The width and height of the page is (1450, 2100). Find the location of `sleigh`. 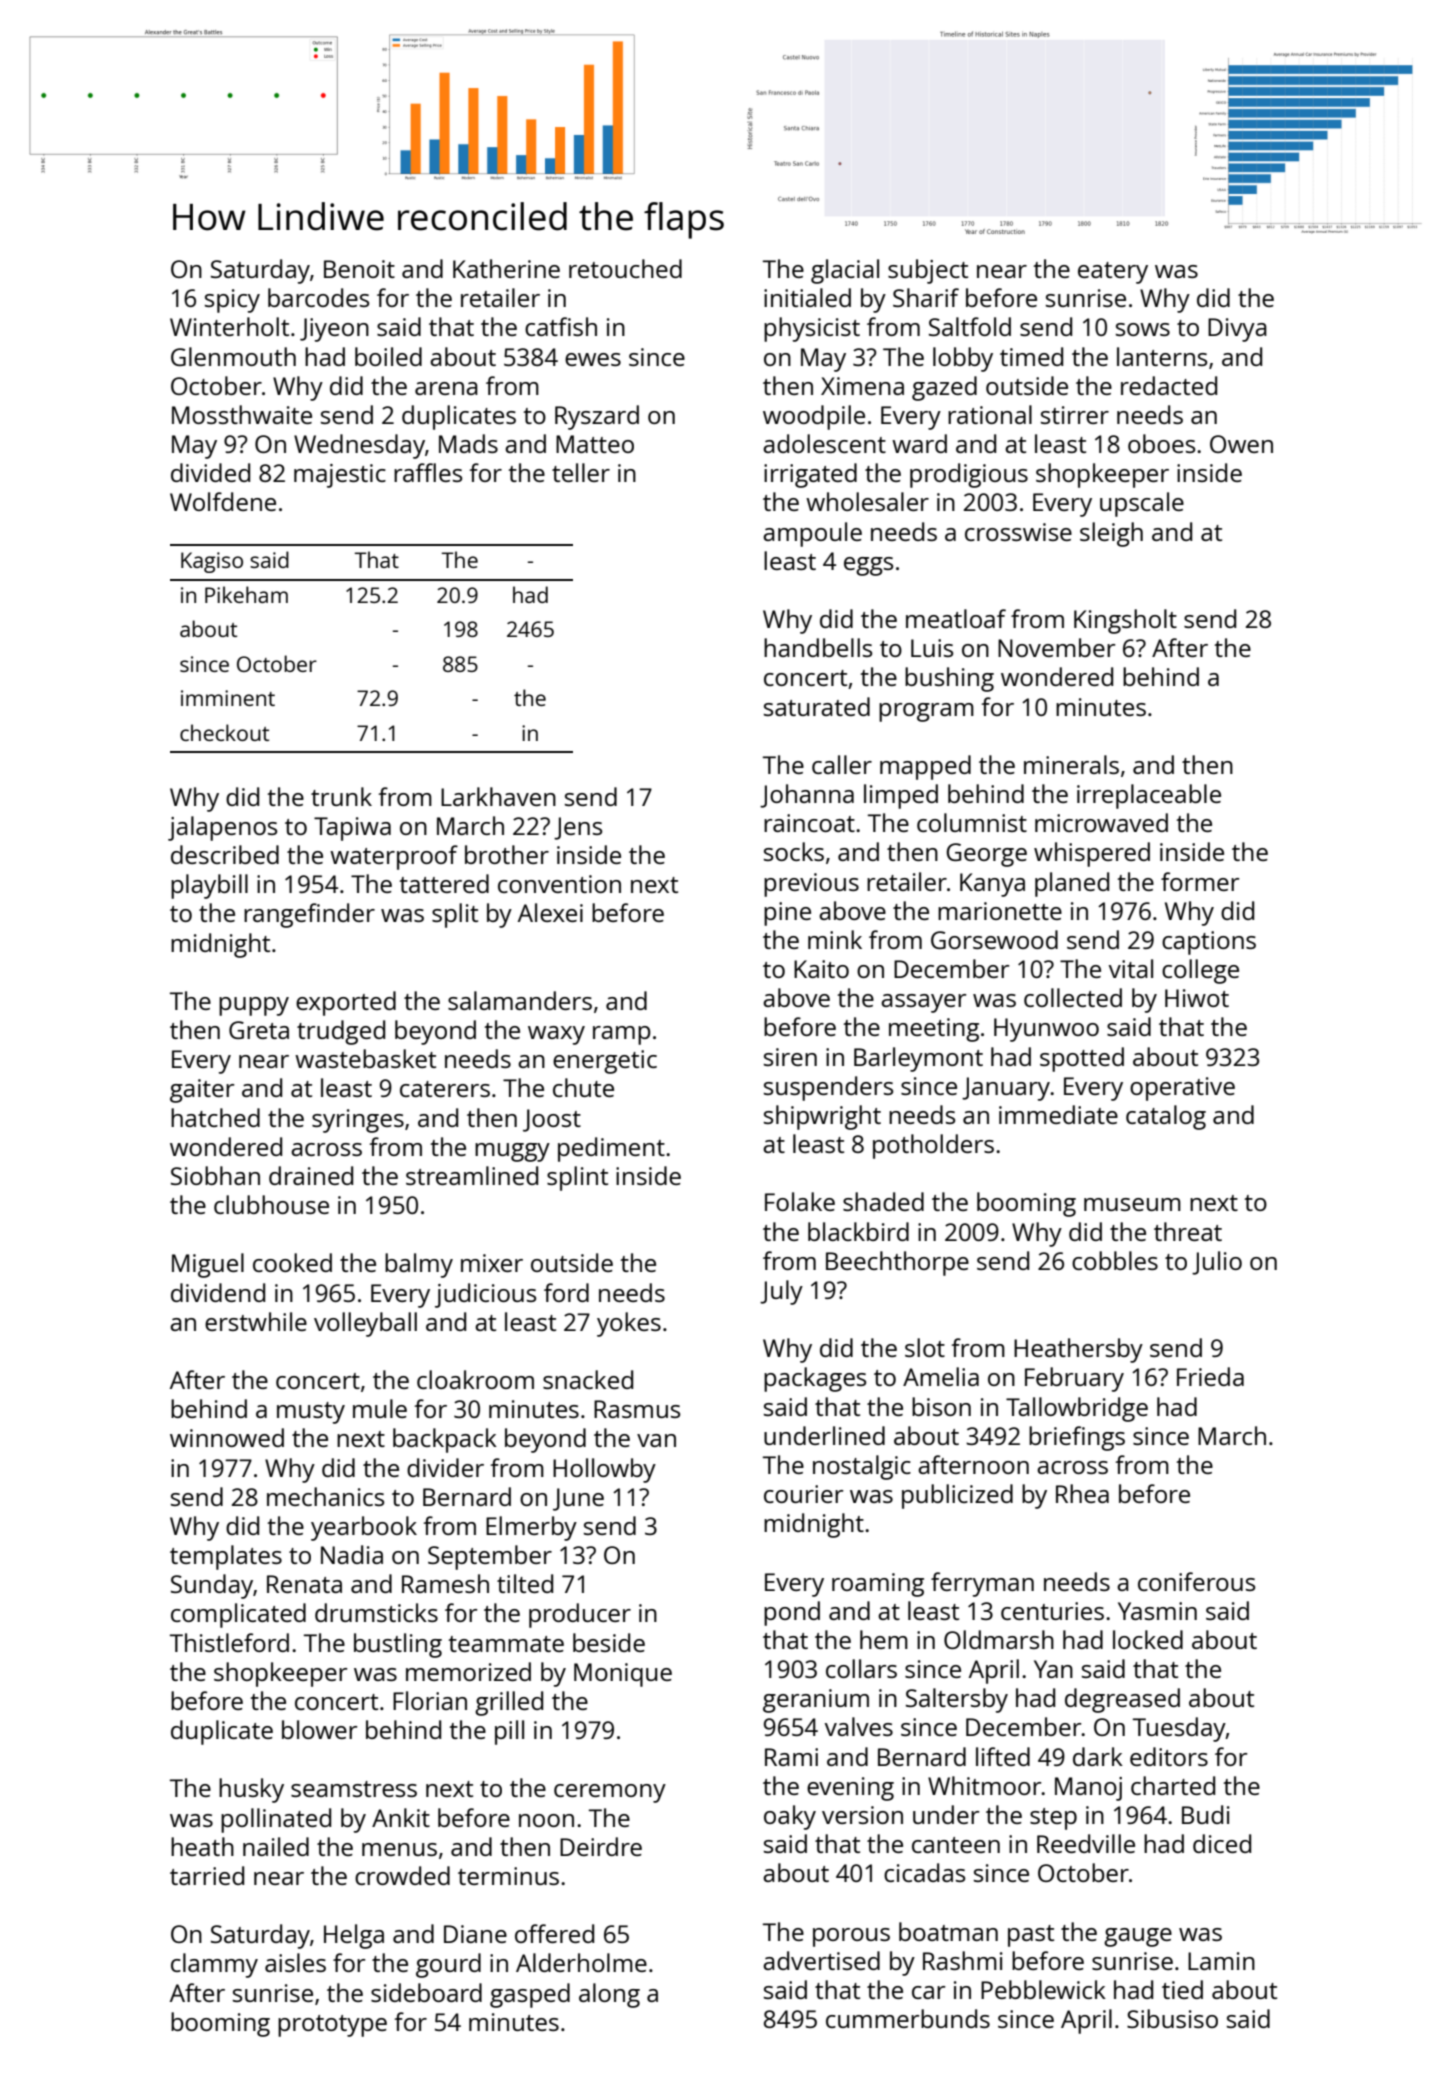

sleigh is located at coordinates (1111, 534).
